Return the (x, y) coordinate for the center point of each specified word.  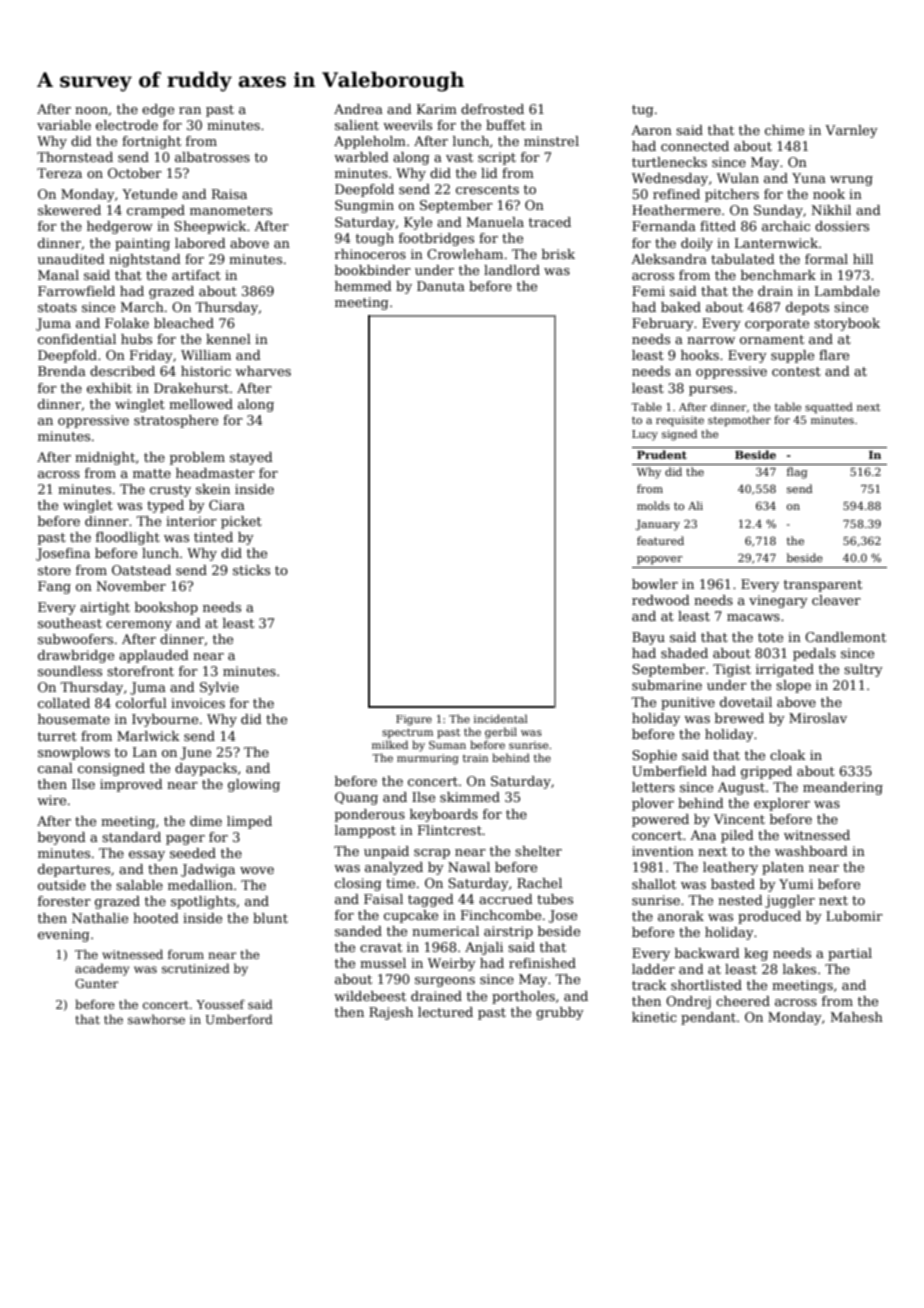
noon (91, 110)
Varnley (851, 131)
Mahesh (856, 1017)
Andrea (358, 109)
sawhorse (156, 1019)
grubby (560, 1013)
